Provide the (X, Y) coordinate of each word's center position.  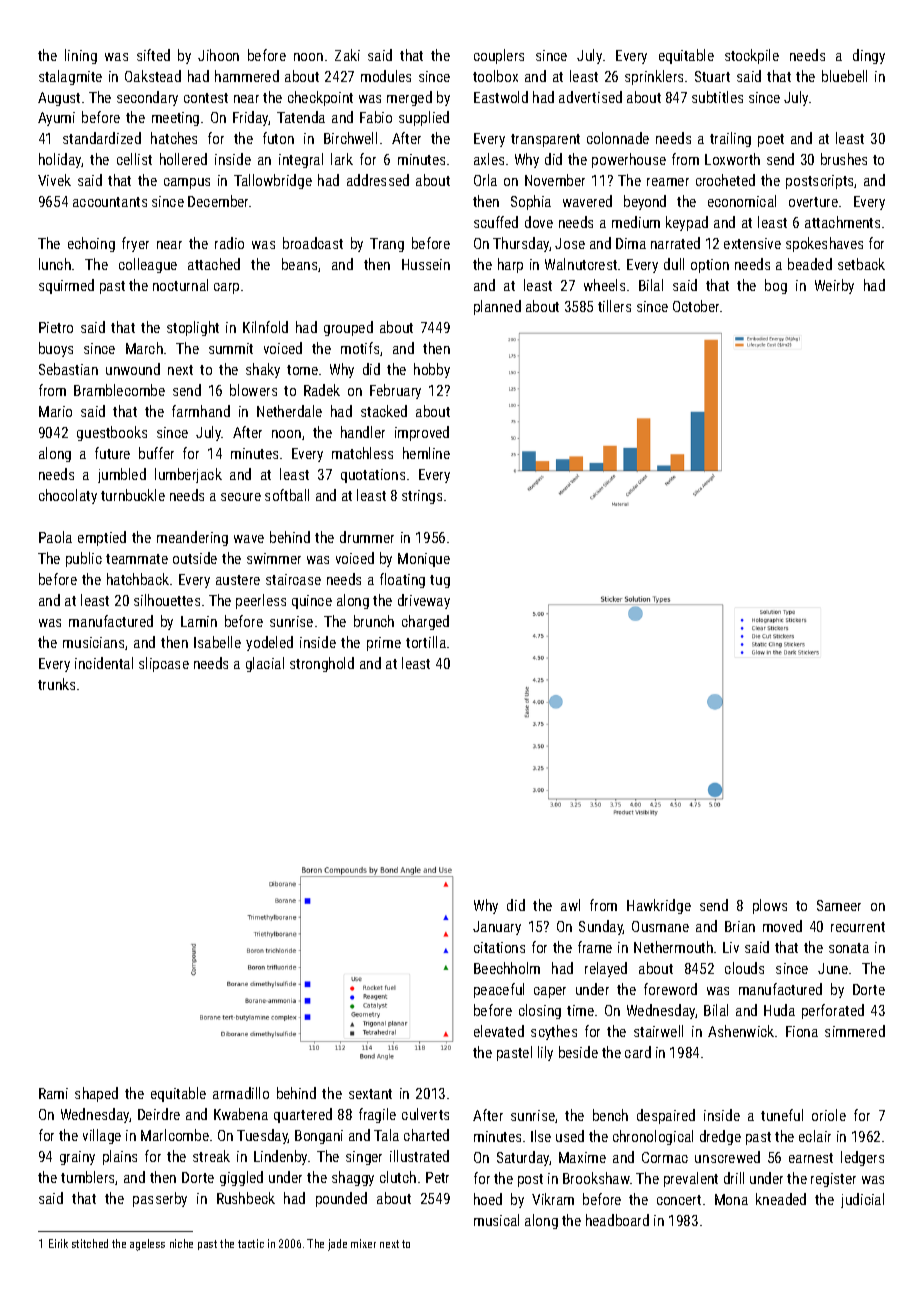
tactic (251, 1243)
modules (386, 76)
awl (570, 905)
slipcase (164, 664)
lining (81, 56)
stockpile (752, 56)
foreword (670, 989)
